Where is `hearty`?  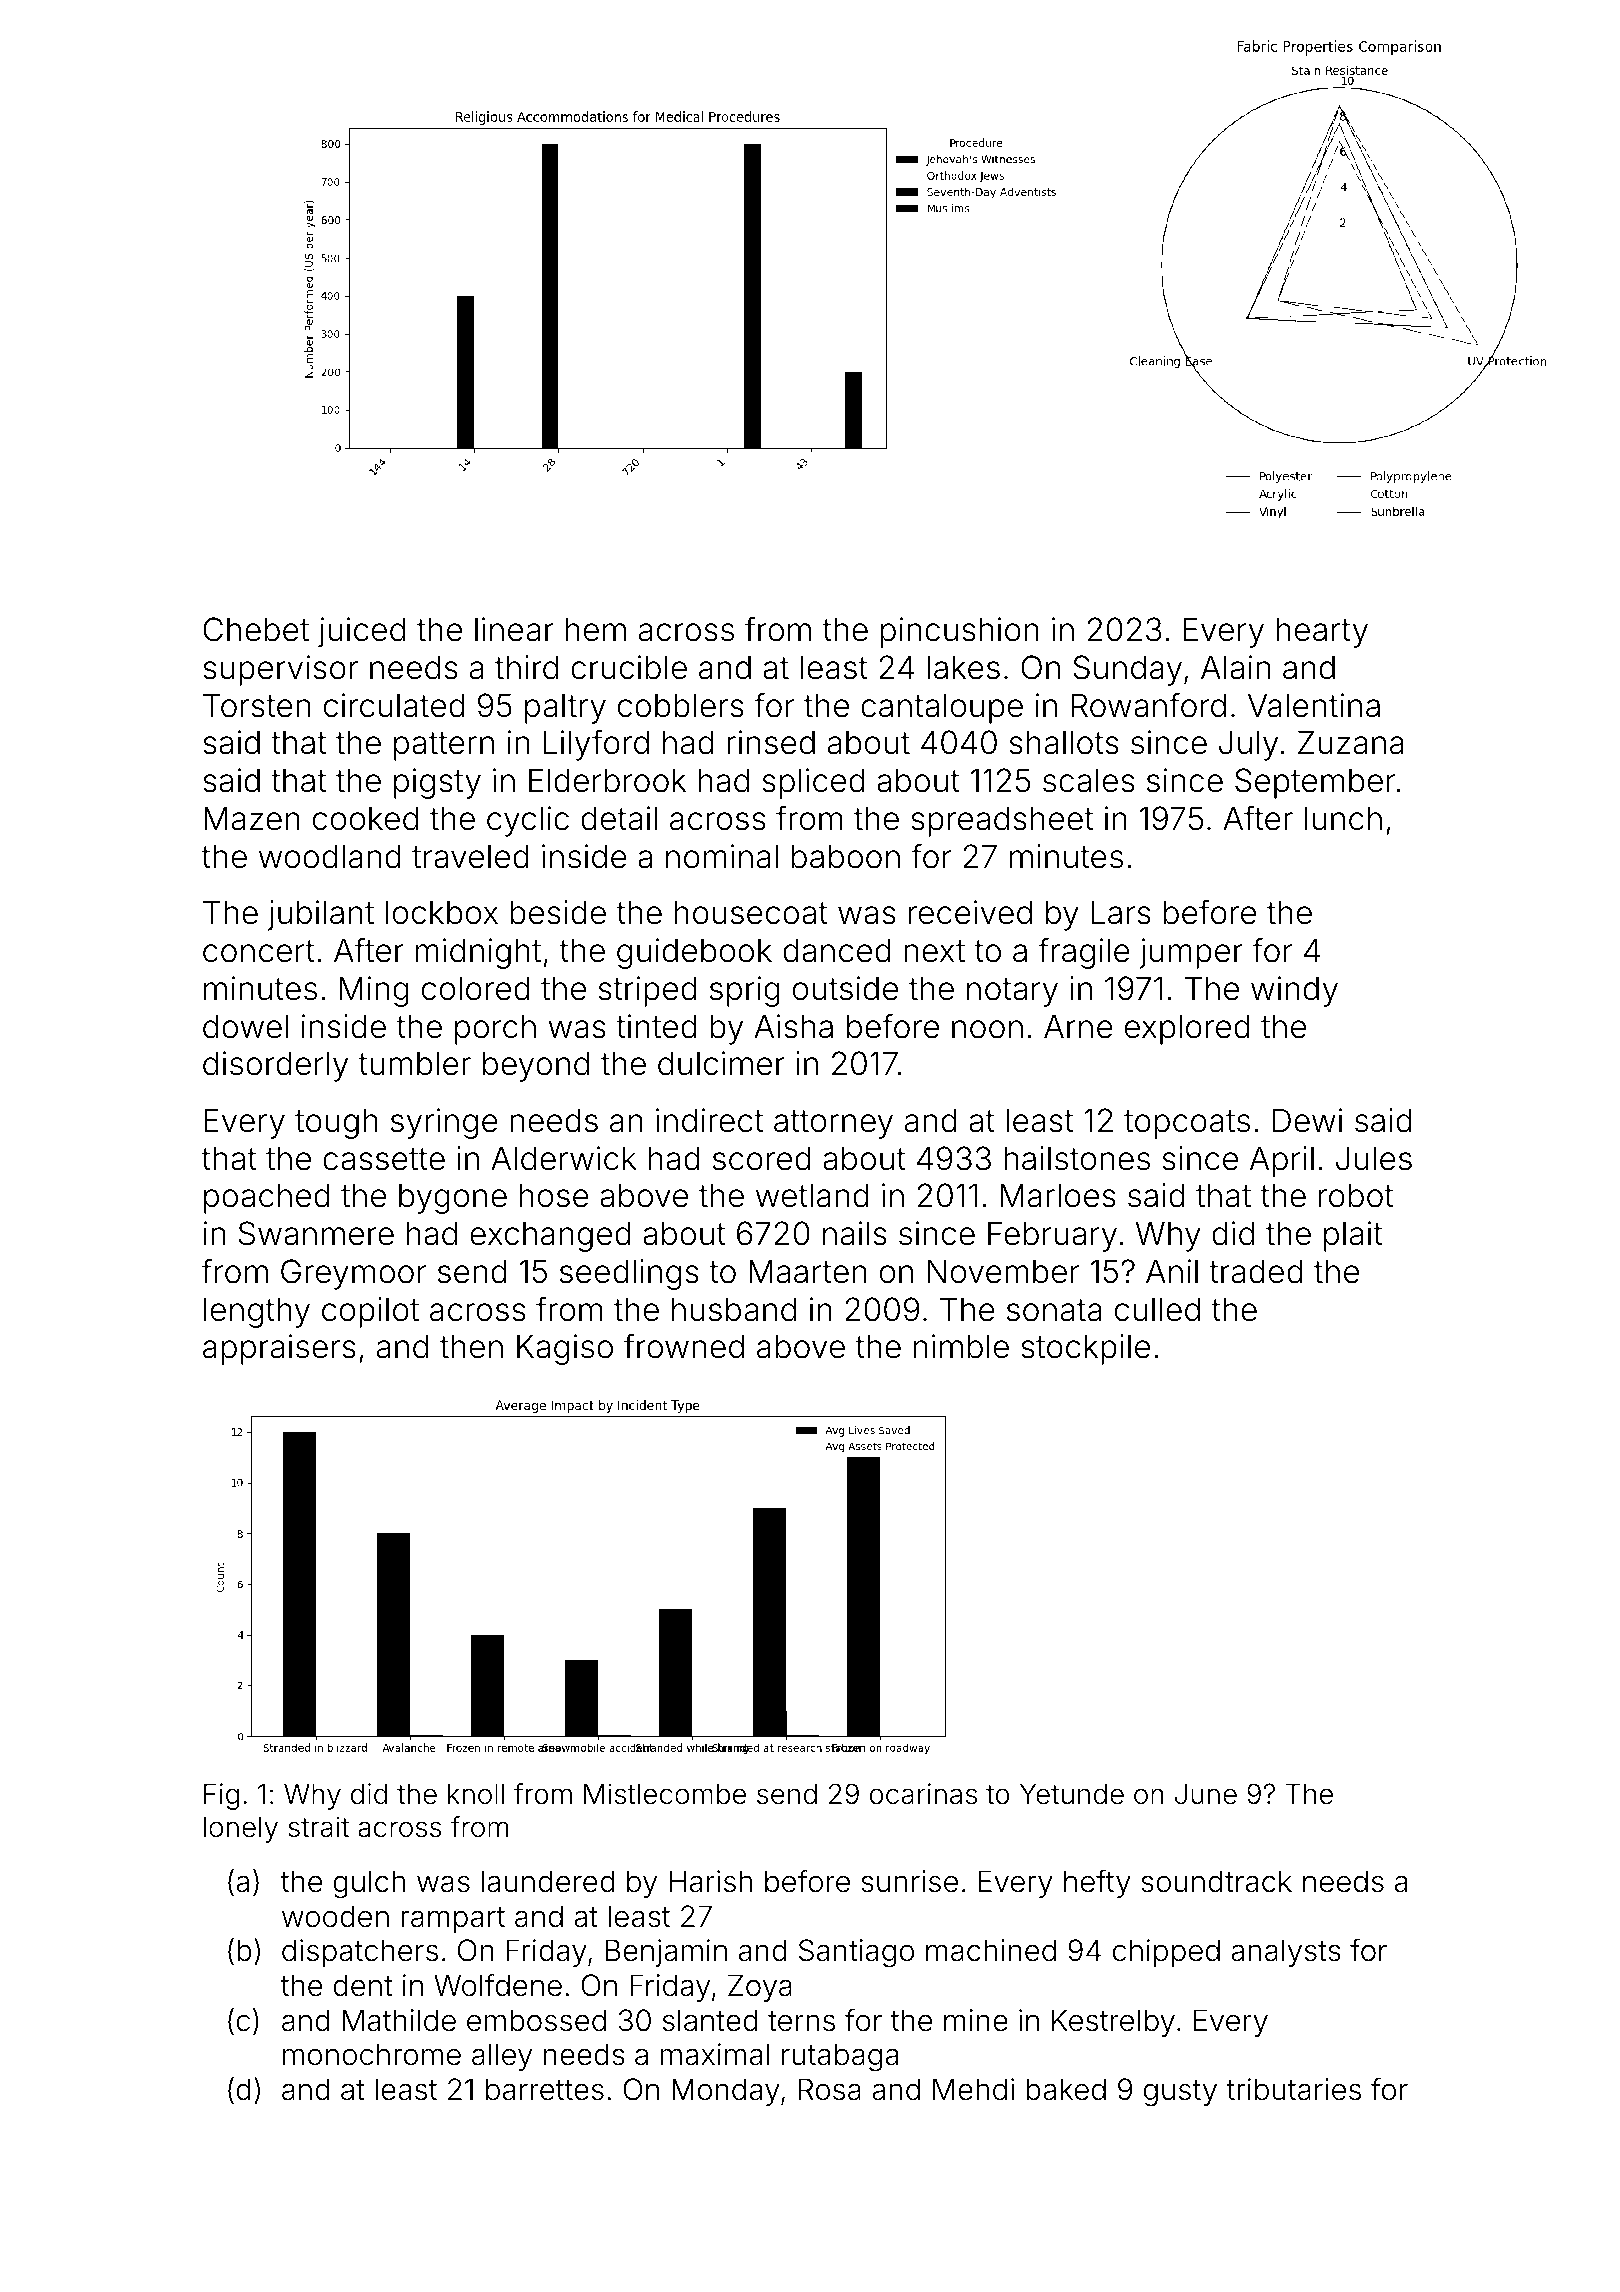
hearty is located at coordinates (1322, 632).
